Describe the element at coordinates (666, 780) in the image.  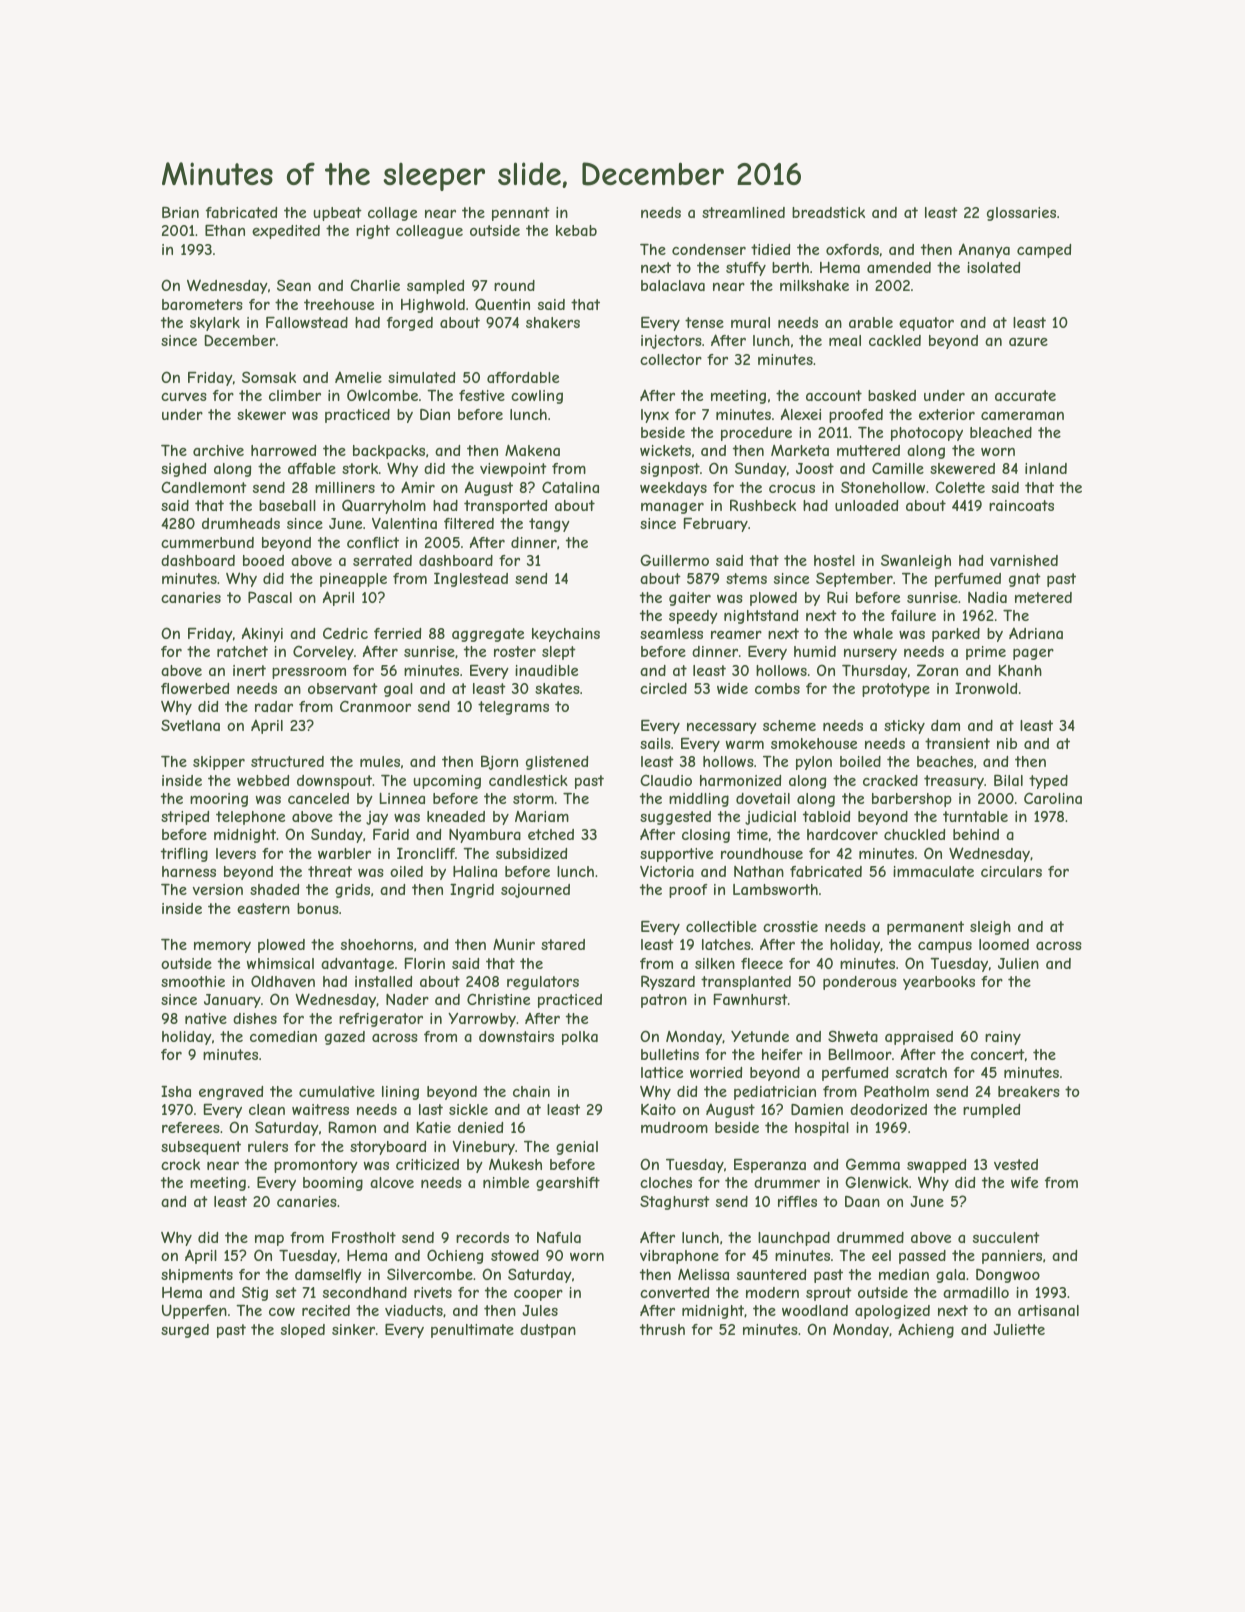
I see `Claudio` at that location.
